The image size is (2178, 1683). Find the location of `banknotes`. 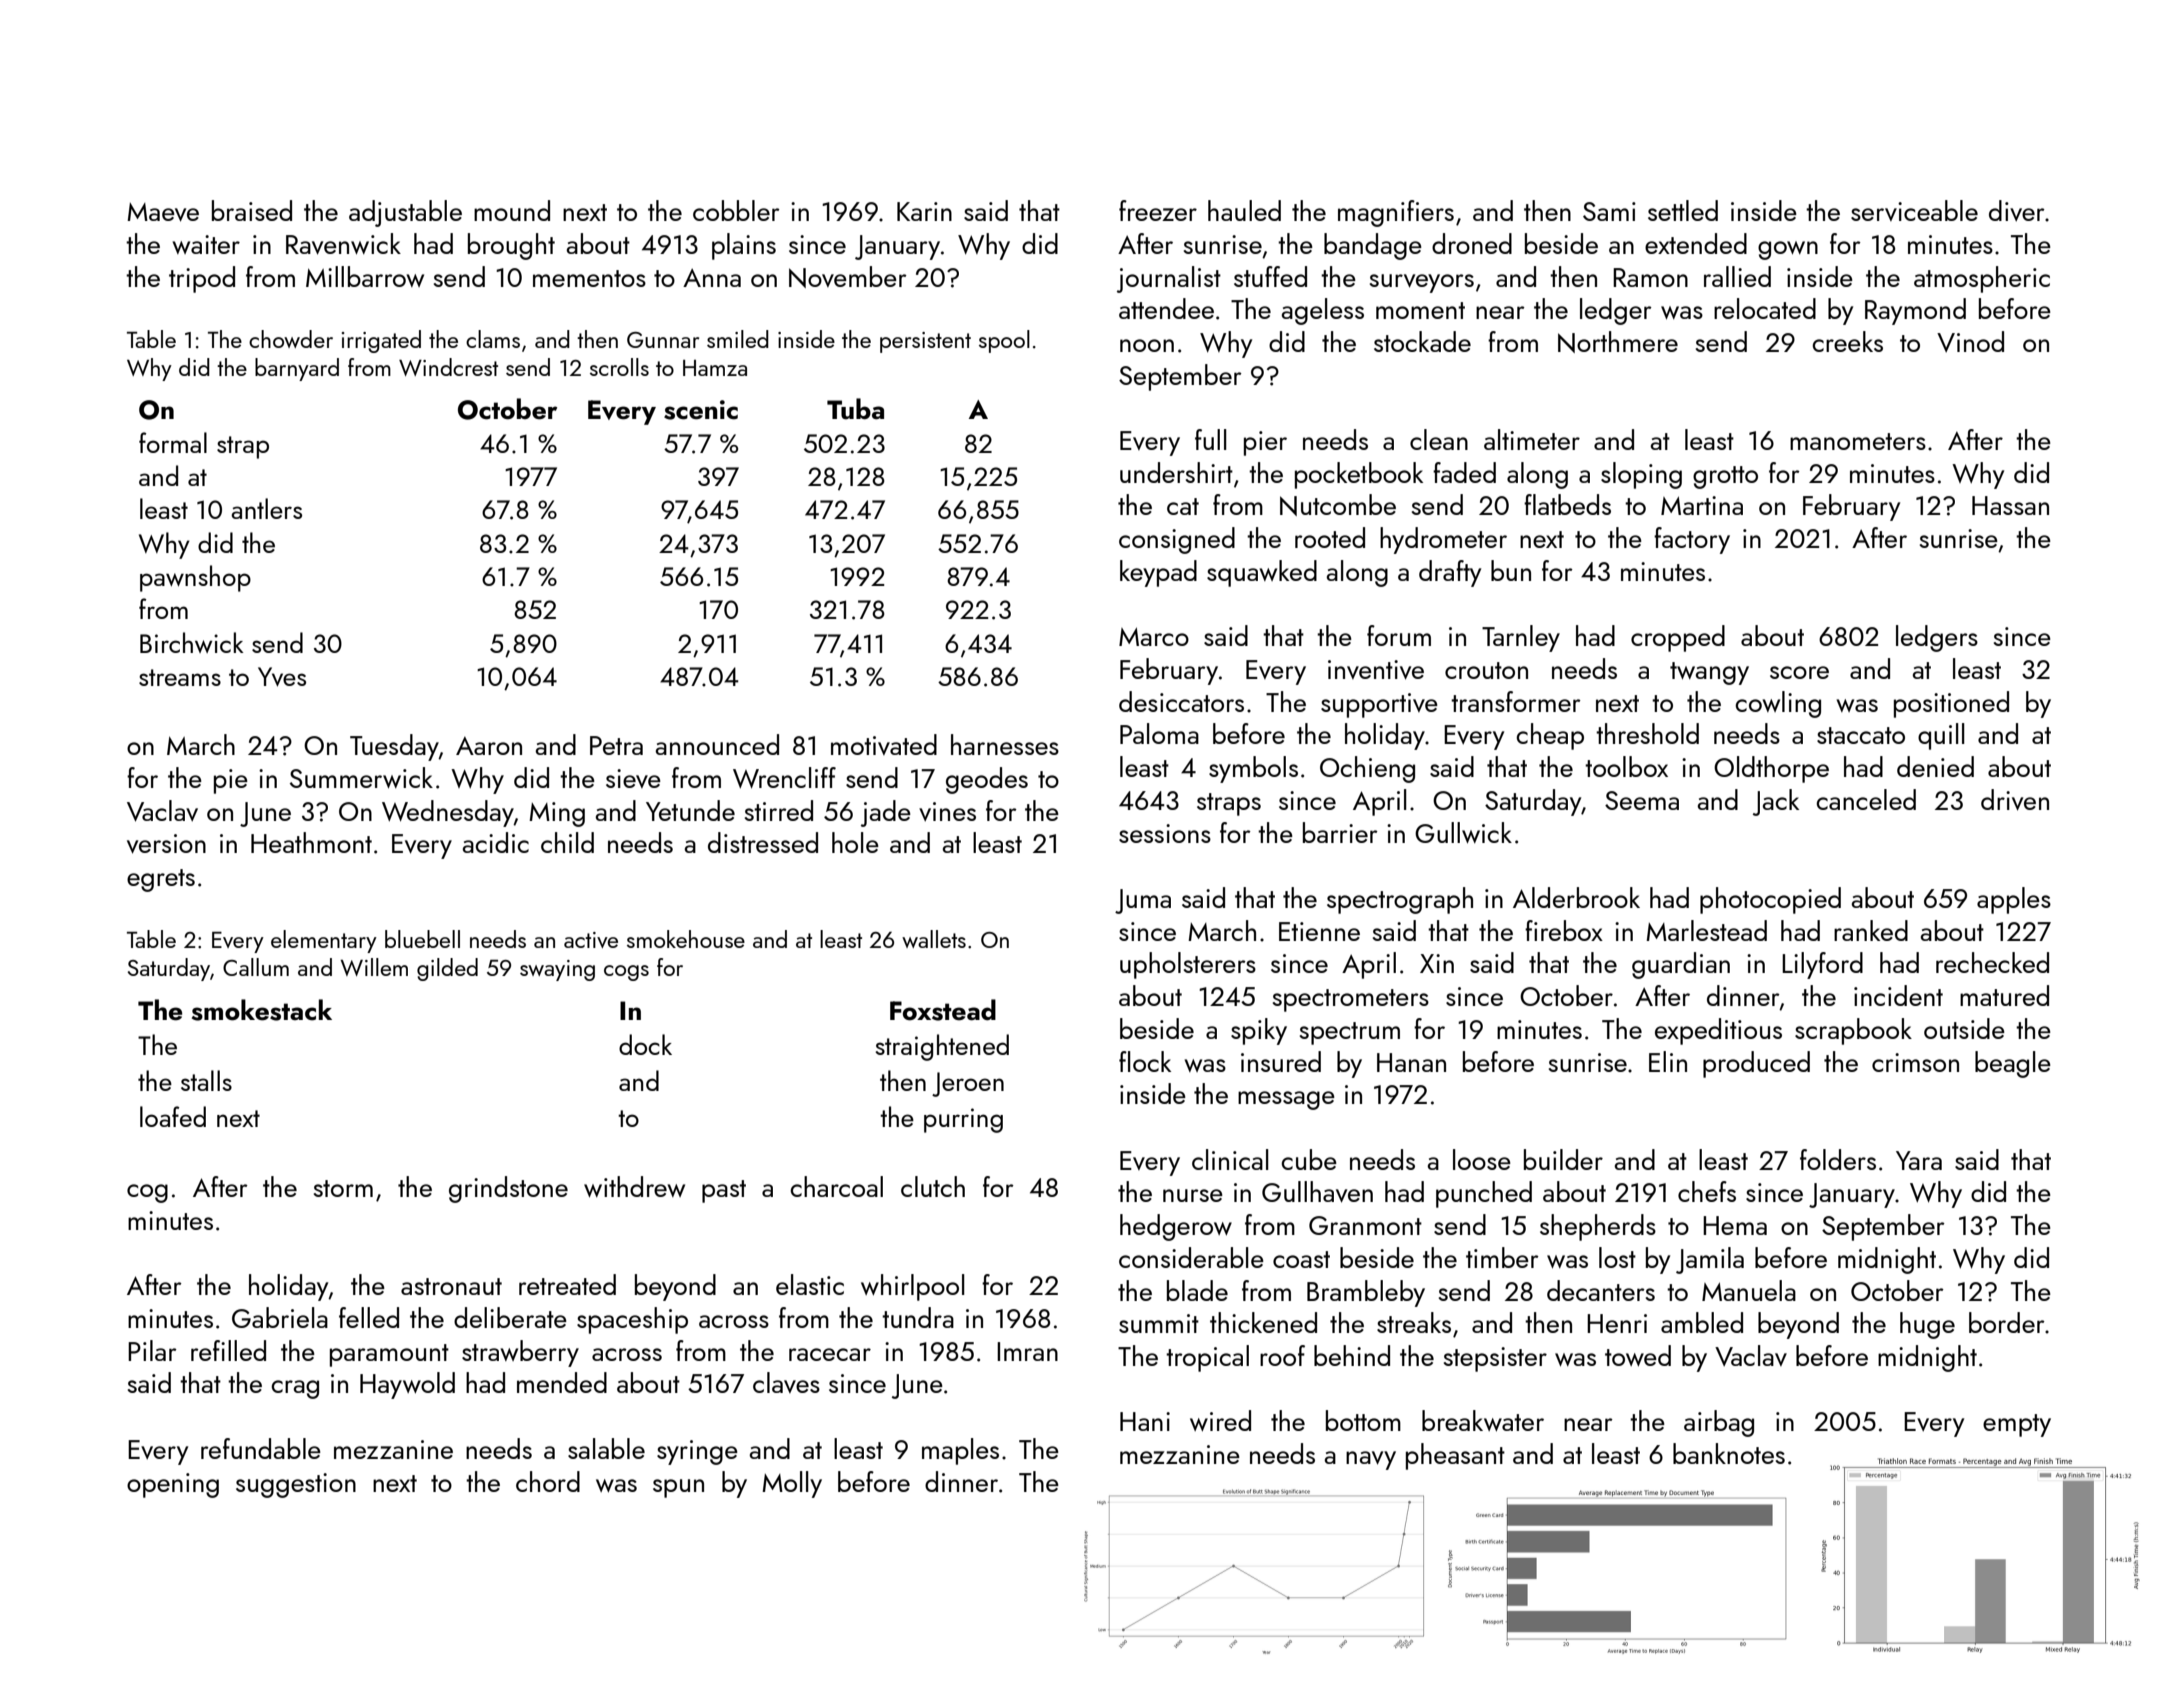

banknotes is located at coordinates (1729, 1453).
